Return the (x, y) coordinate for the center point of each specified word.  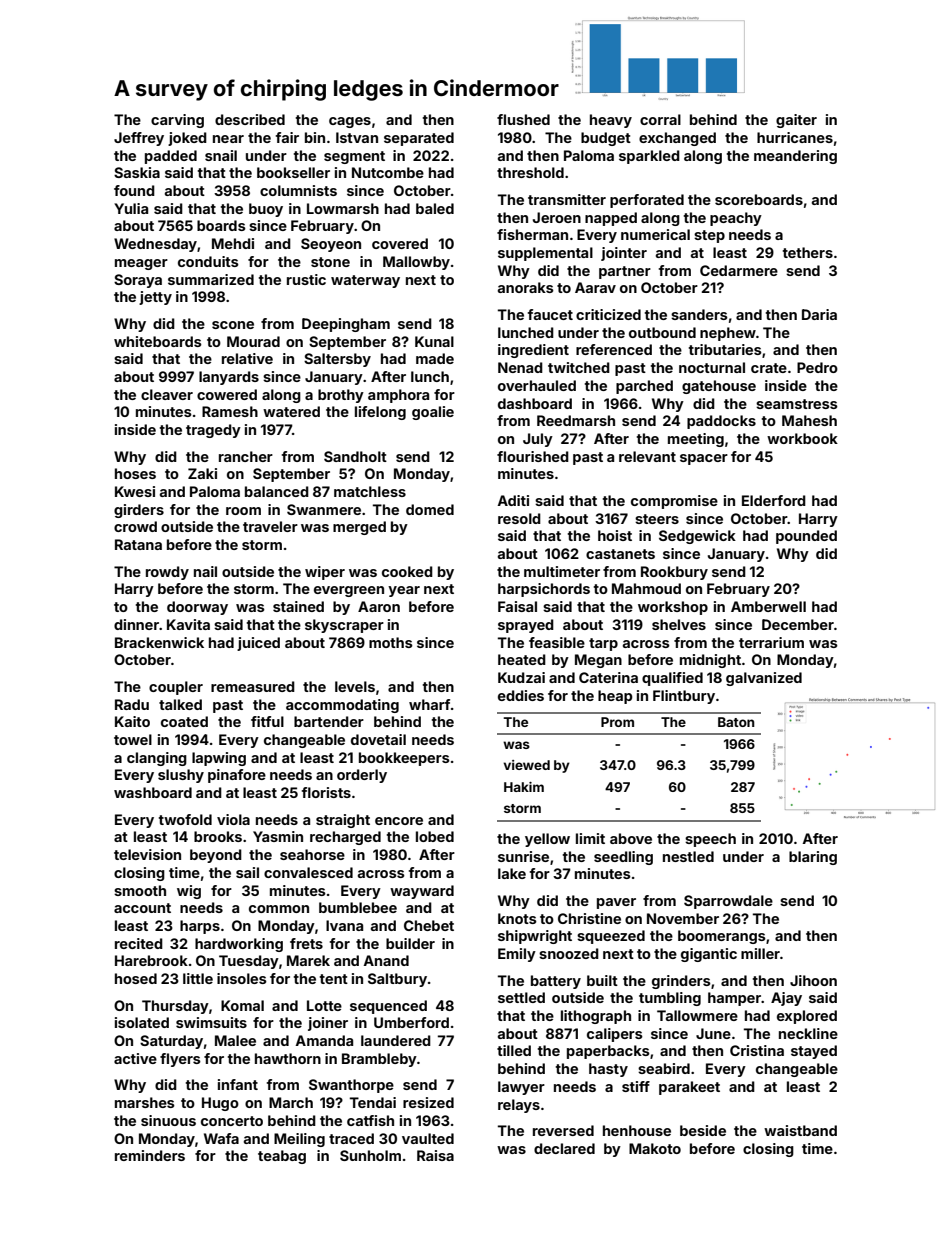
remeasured (253, 686)
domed (430, 509)
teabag (282, 1157)
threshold (530, 172)
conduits (208, 261)
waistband (800, 1130)
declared (564, 1148)
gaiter (796, 121)
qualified (672, 679)
